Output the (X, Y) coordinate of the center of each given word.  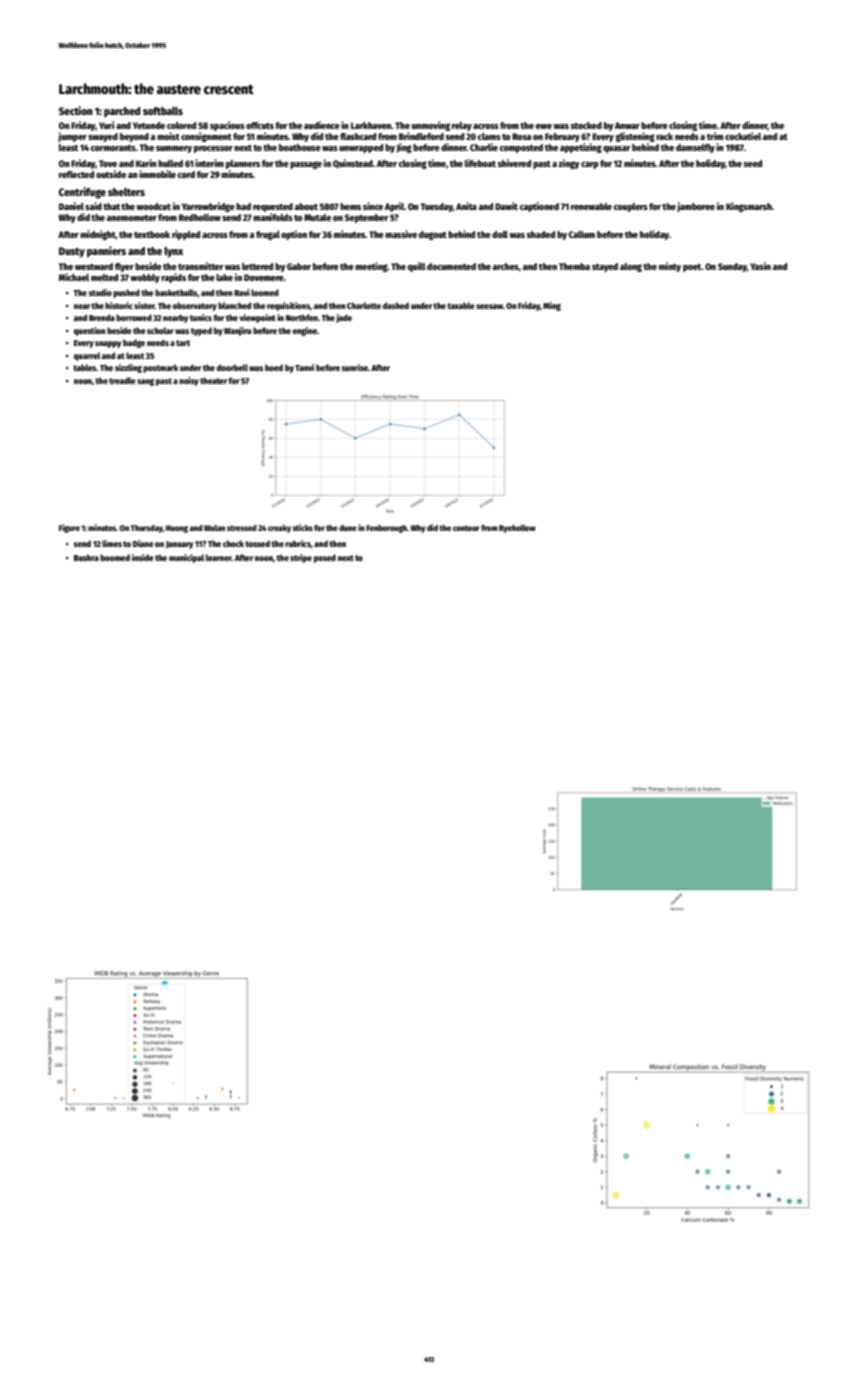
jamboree (696, 207)
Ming (552, 306)
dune (348, 528)
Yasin (760, 266)
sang (145, 382)
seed (753, 163)
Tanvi (304, 367)
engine (305, 331)
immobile (157, 174)
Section (76, 110)
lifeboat (480, 163)
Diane (143, 543)
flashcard (358, 136)
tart (183, 343)
